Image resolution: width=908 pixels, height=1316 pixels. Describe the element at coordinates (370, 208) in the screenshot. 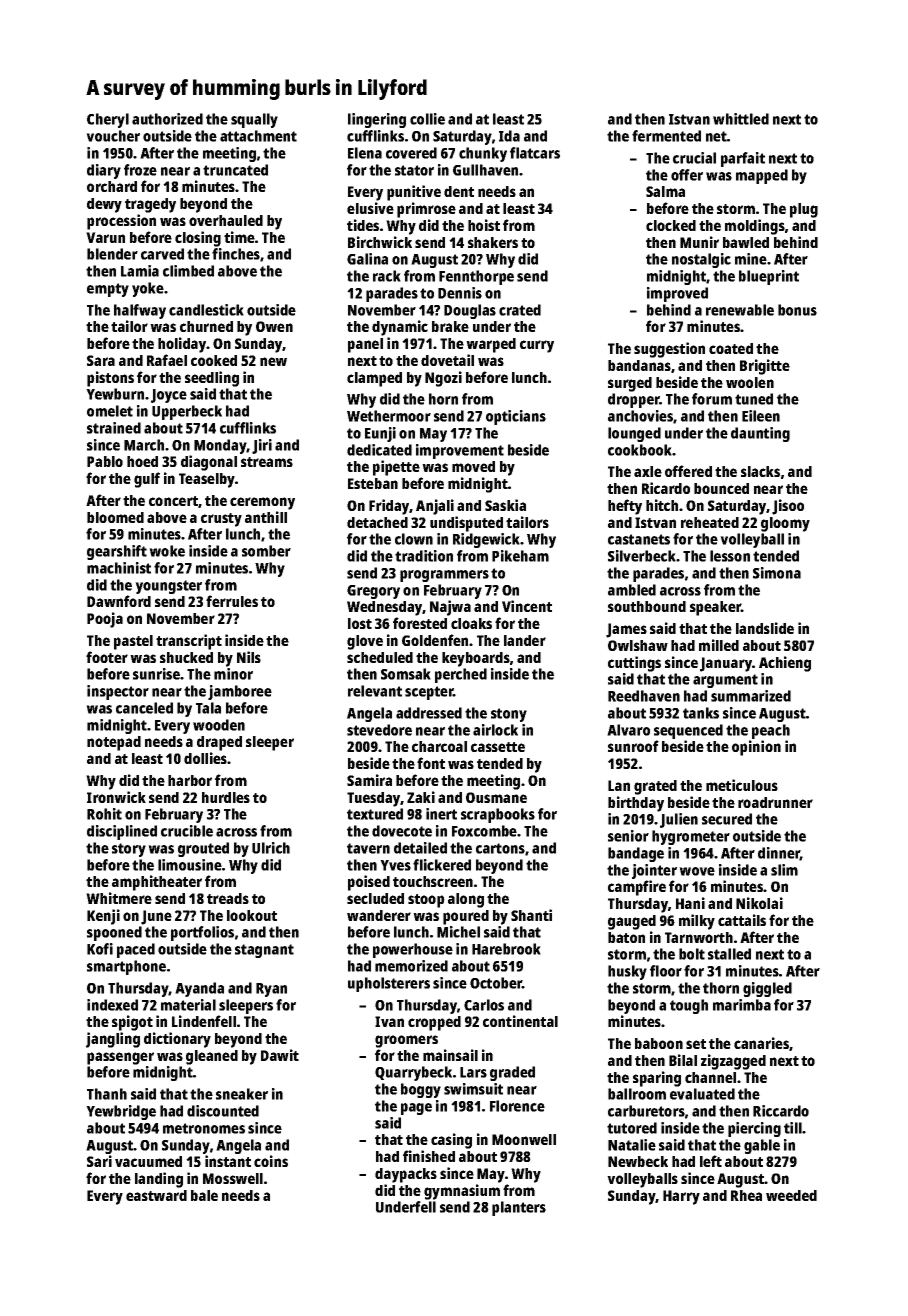

I see `elusive` at that location.
